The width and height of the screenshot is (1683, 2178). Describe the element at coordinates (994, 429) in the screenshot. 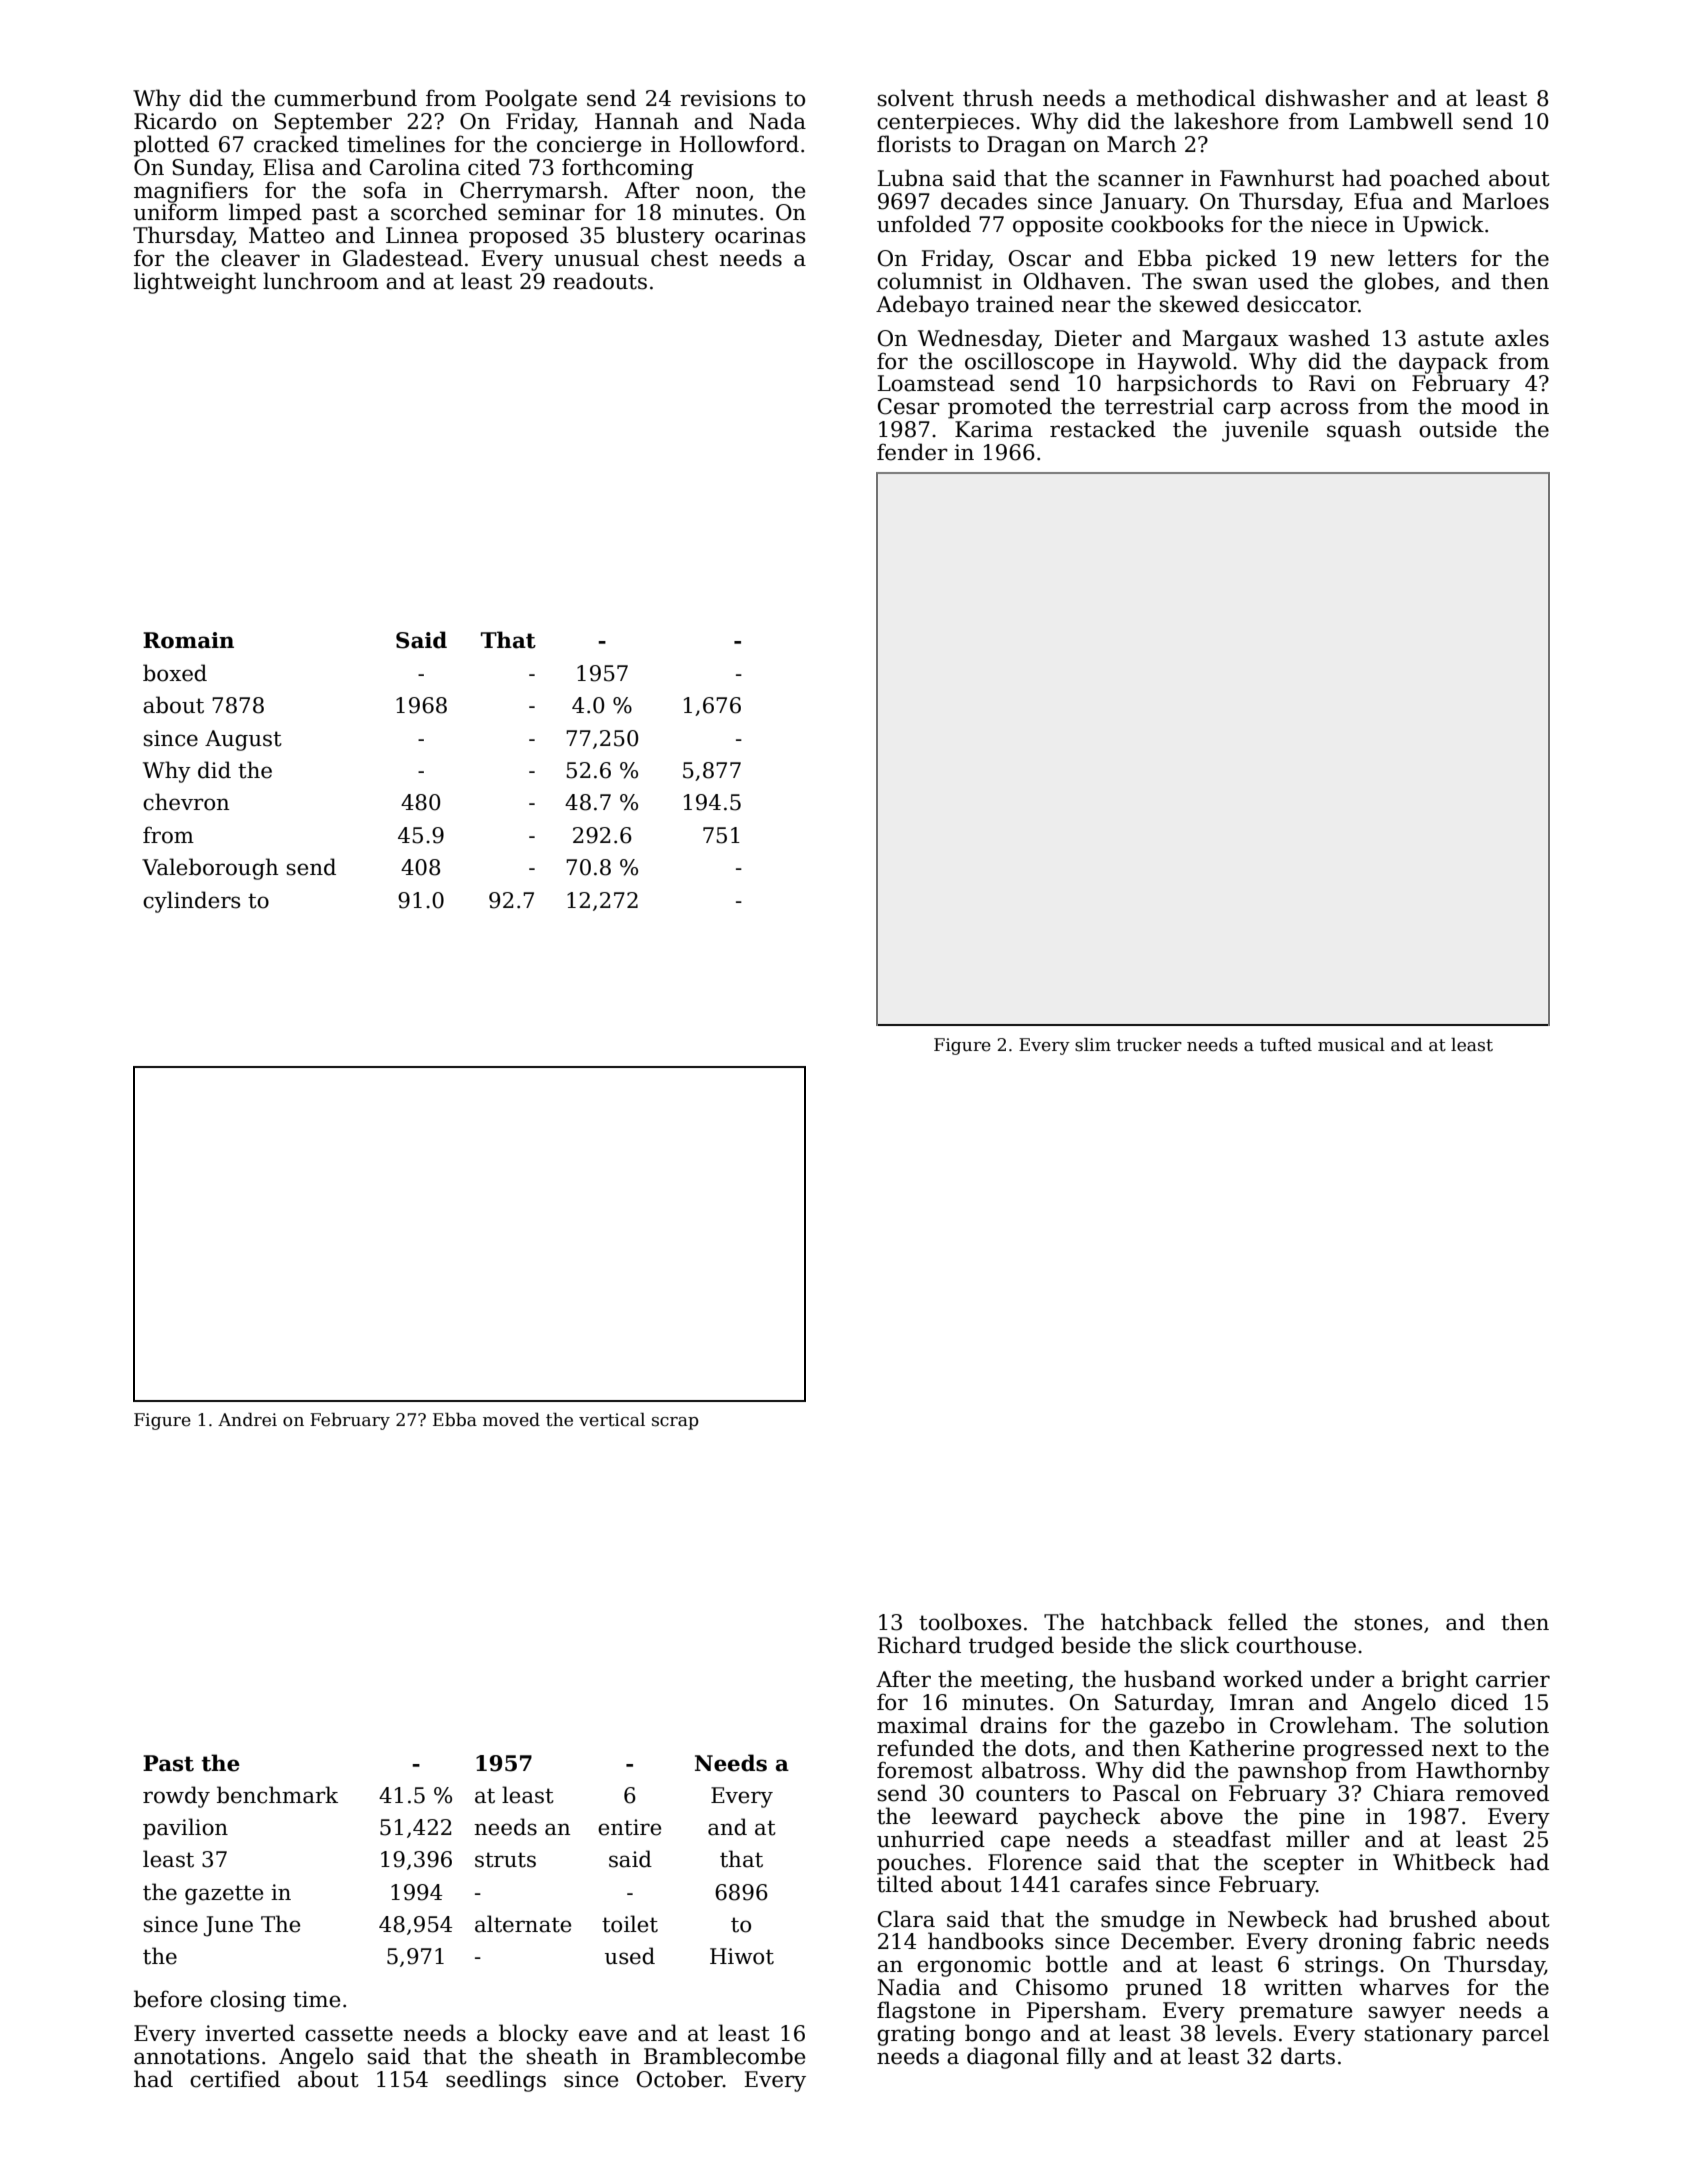

I see `Karima` at that location.
